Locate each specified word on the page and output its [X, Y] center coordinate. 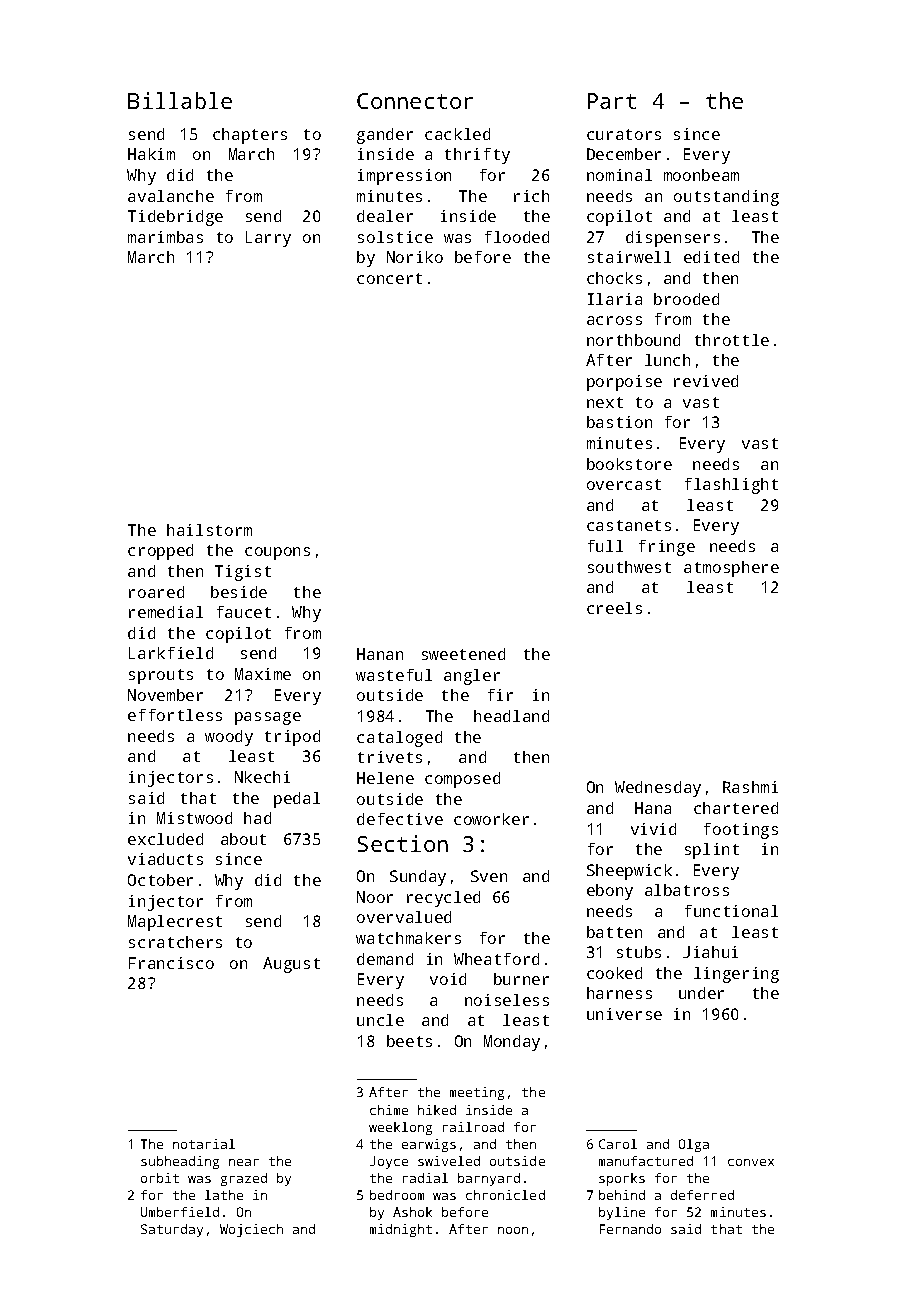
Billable [180, 100]
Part [612, 101]
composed [462, 780]
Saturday [172, 1230]
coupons [277, 553]
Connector [415, 101]
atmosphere [731, 569]
